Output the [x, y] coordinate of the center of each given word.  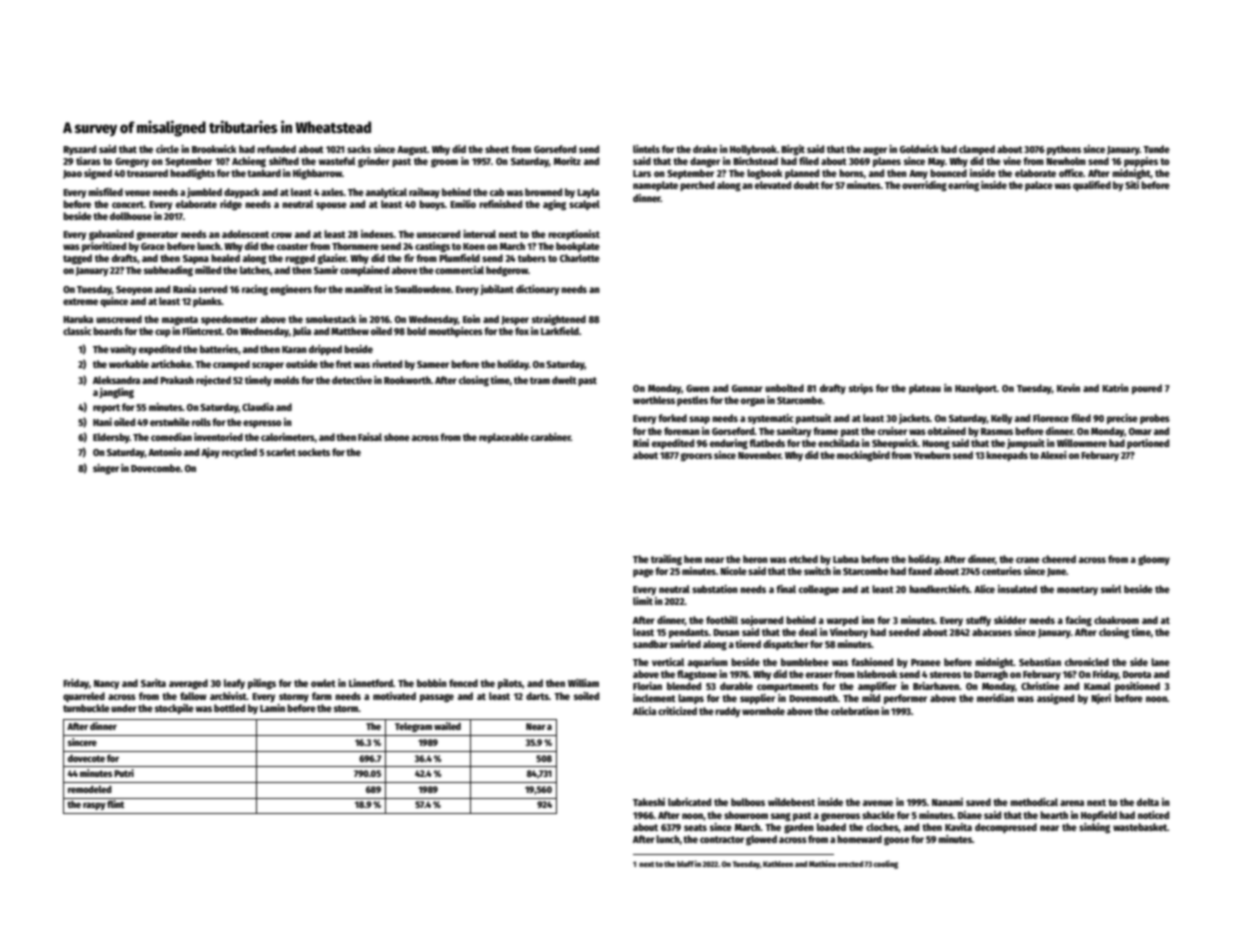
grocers [696, 457]
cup [163, 333]
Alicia [644, 711]
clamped [977, 150]
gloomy [1154, 560]
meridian [995, 698]
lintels [646, 149]
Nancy [106, 684]
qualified [1092, 186]
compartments [788, 687]
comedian [171, 437]
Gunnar [747, 388]
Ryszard [79, 150]
